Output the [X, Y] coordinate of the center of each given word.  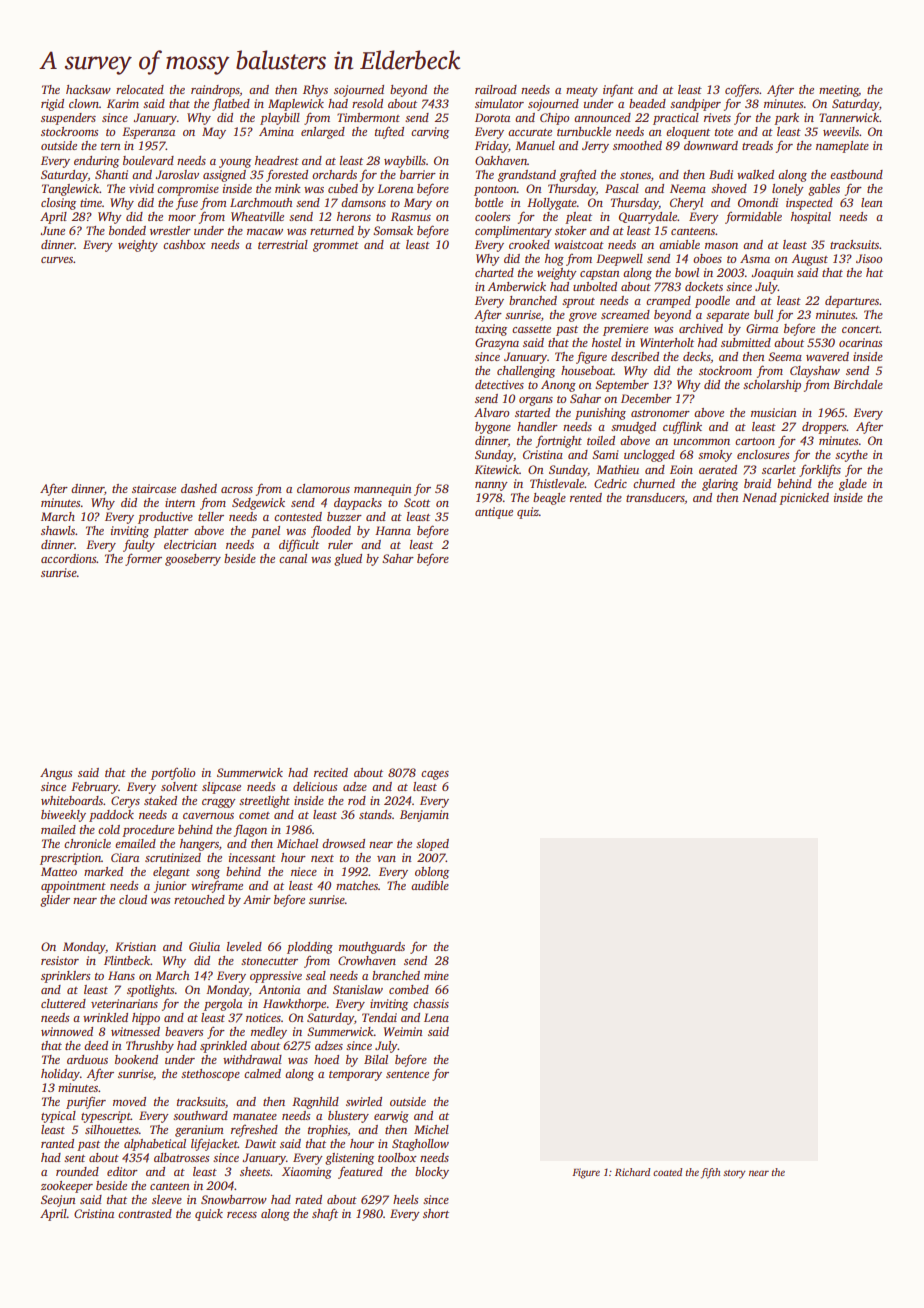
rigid [52, 105]
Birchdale [858, 384]
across [237, 490]
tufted [389, 132]
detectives [499, 384]
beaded [647, 103]
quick [209, 1215]
